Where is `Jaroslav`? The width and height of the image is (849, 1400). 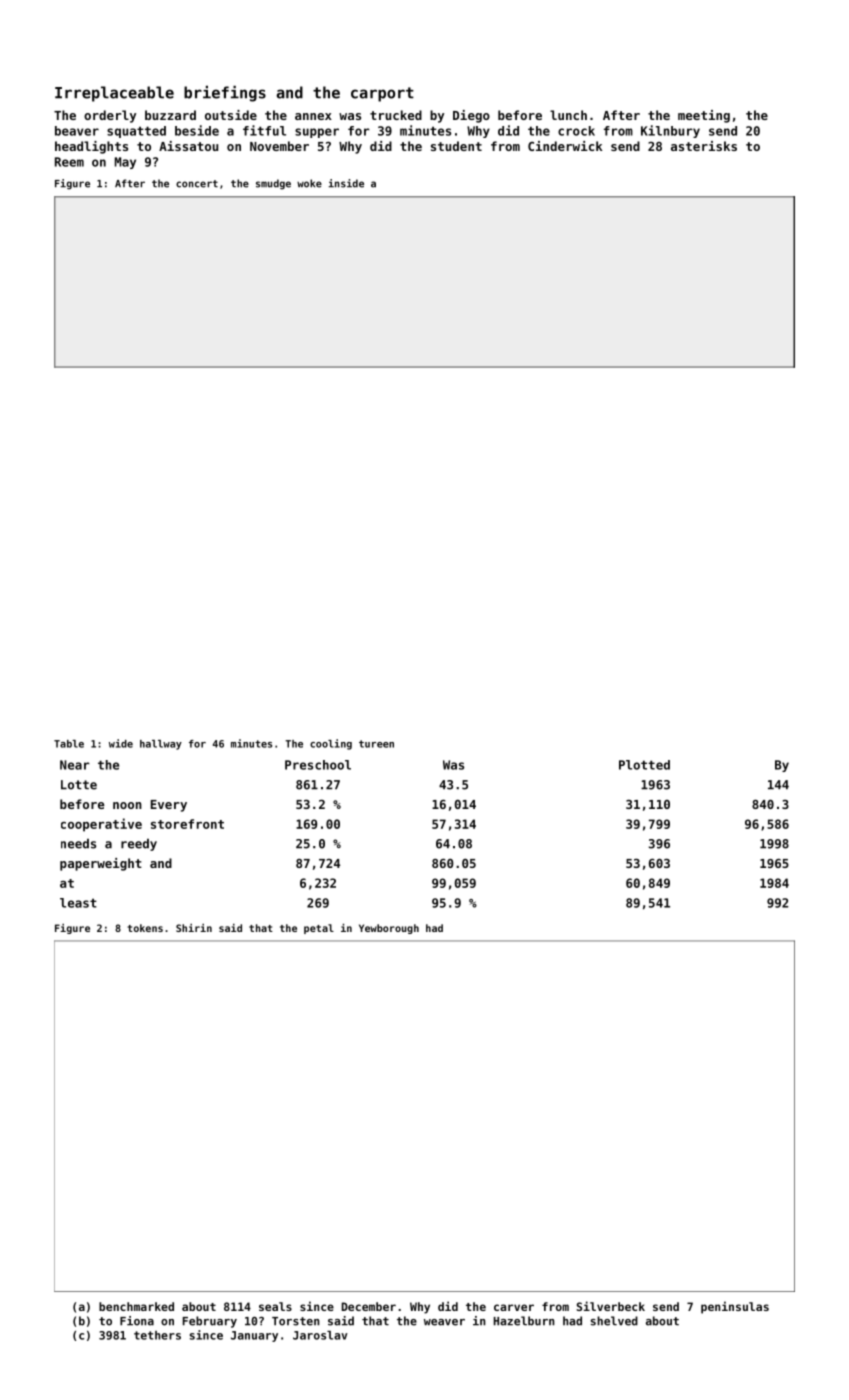 Jaroslav is located at coordinates (320, 1335).
